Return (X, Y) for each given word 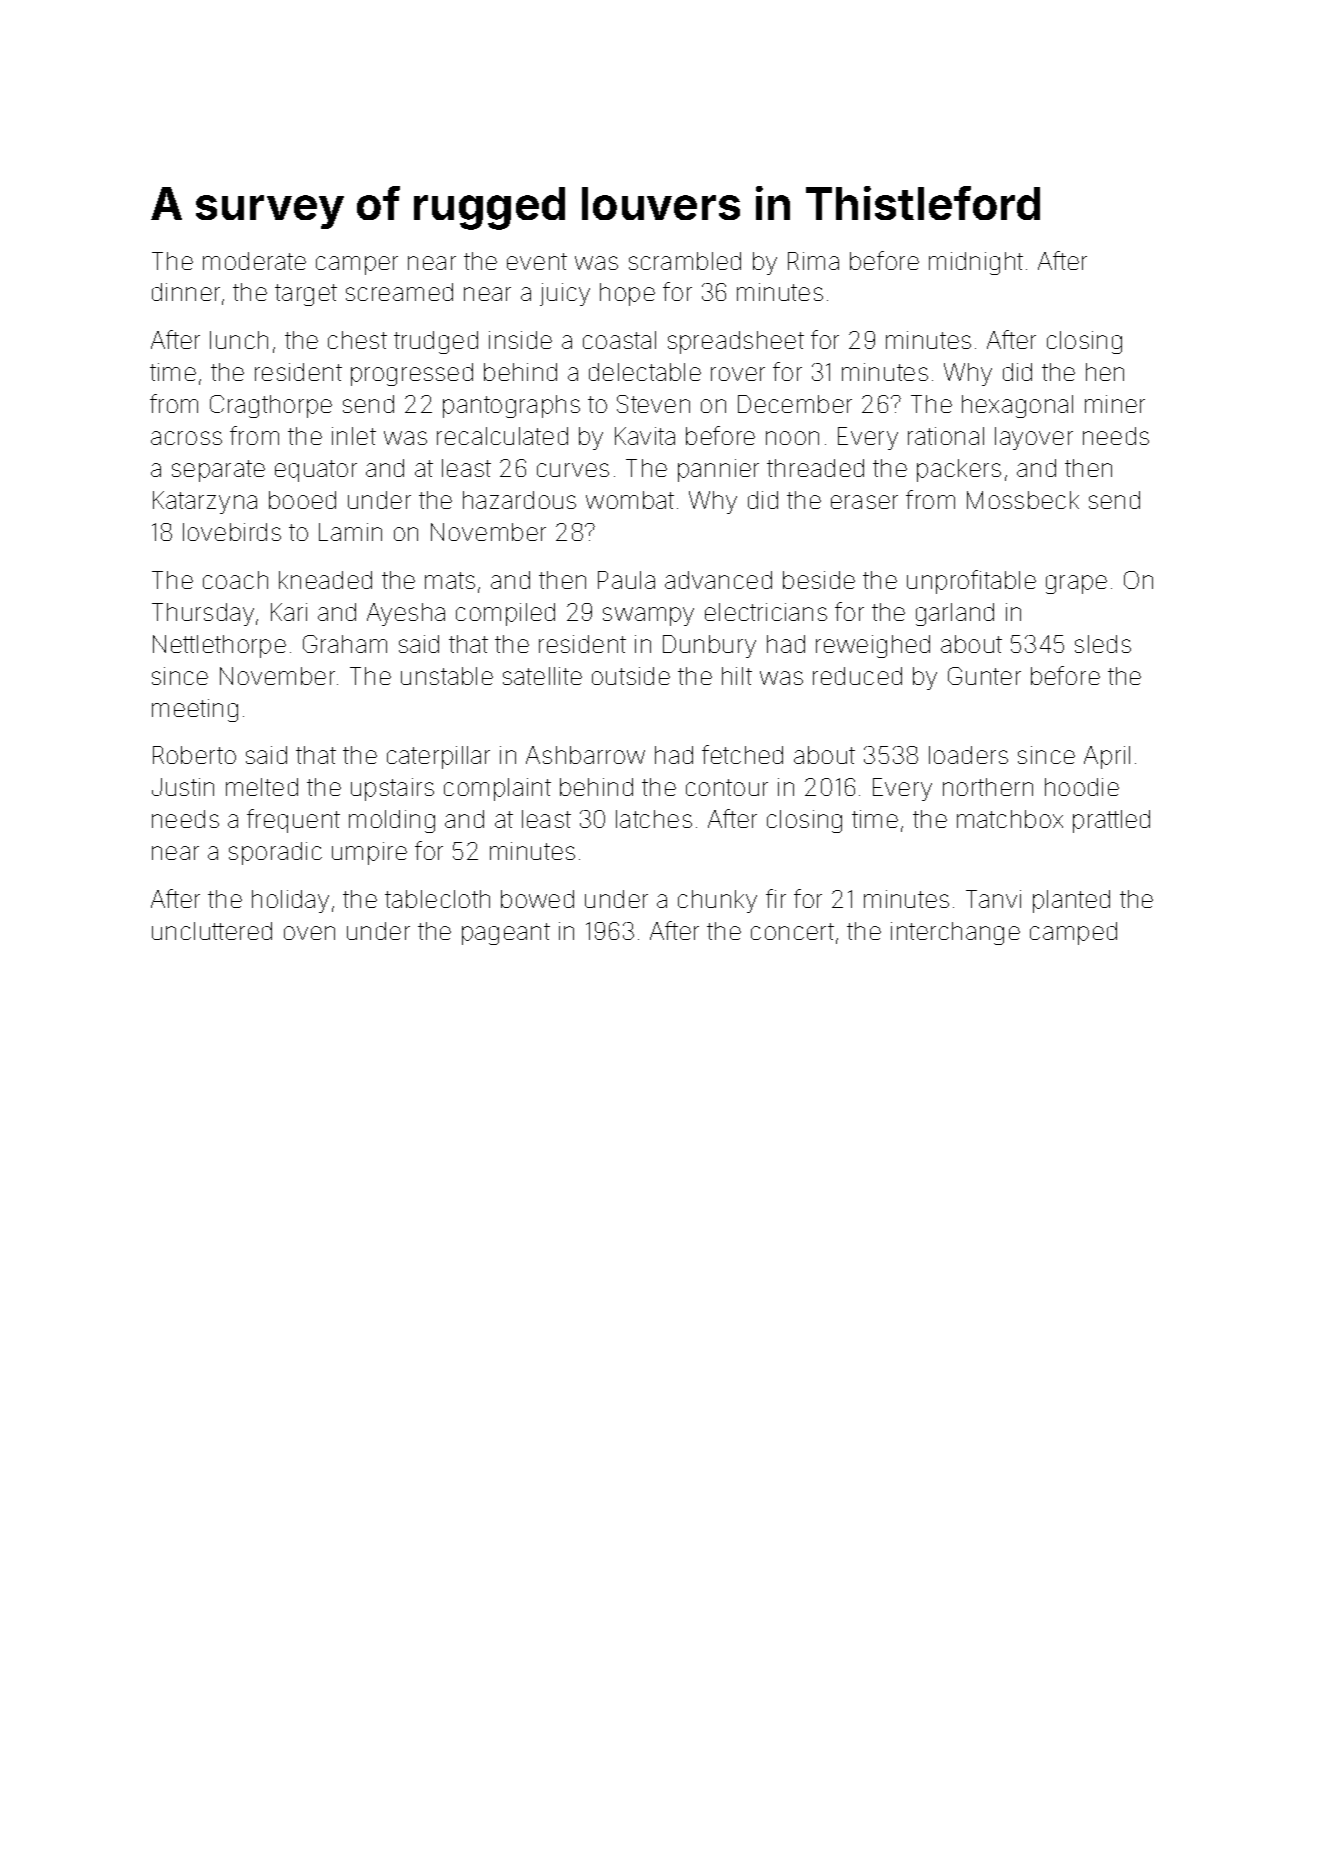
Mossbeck (1023, 500)
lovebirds (232, 532)
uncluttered (212, 931)
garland (955, 614)
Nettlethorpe (219, 646)
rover (738, 374)
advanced (718, 580)
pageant (506, 934)
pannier (718, 470)
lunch (239, 340)
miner (1115, 404)
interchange (955, 933)
